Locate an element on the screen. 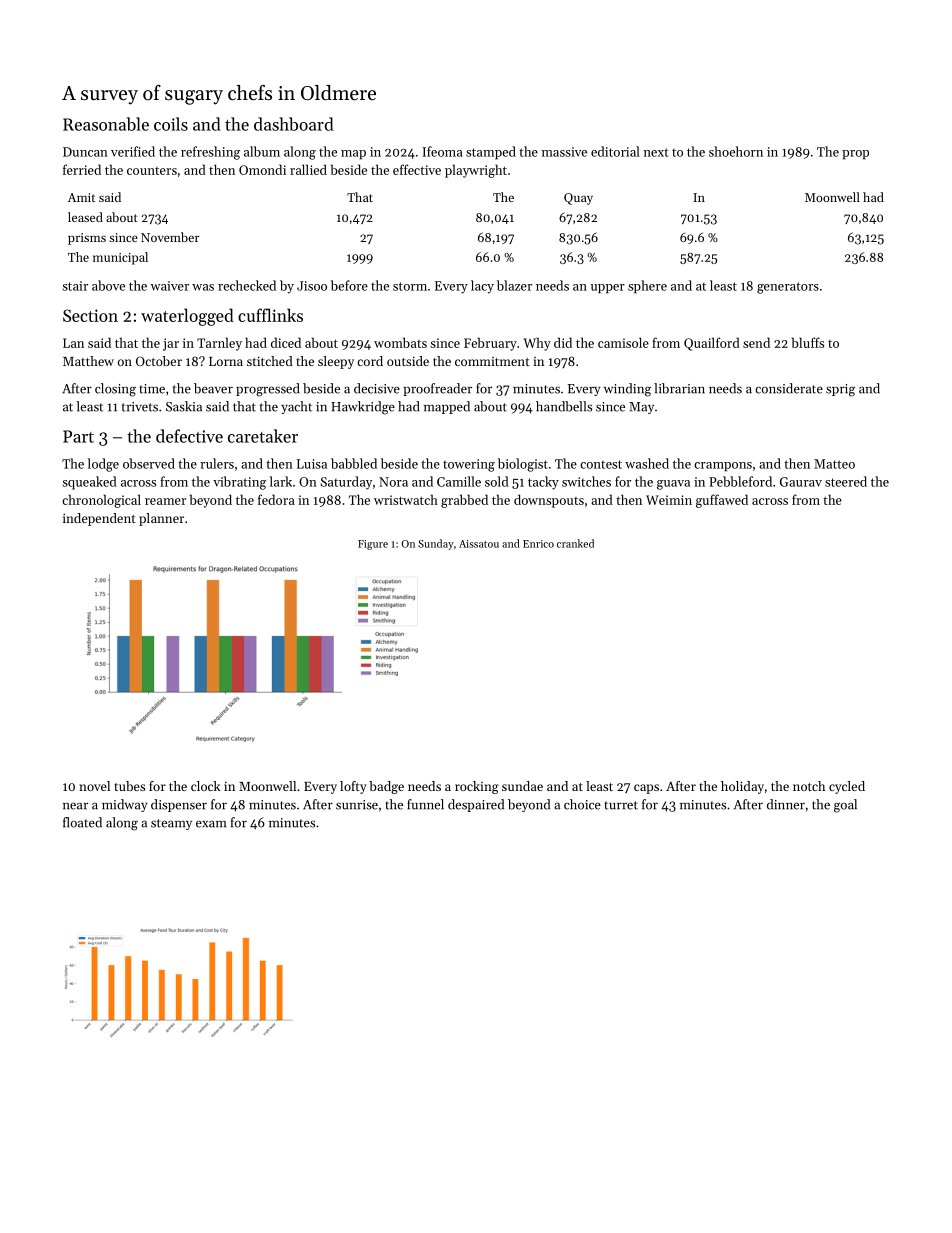 The image size is (952, 1233). effective is located at coordinates (417, 169).
